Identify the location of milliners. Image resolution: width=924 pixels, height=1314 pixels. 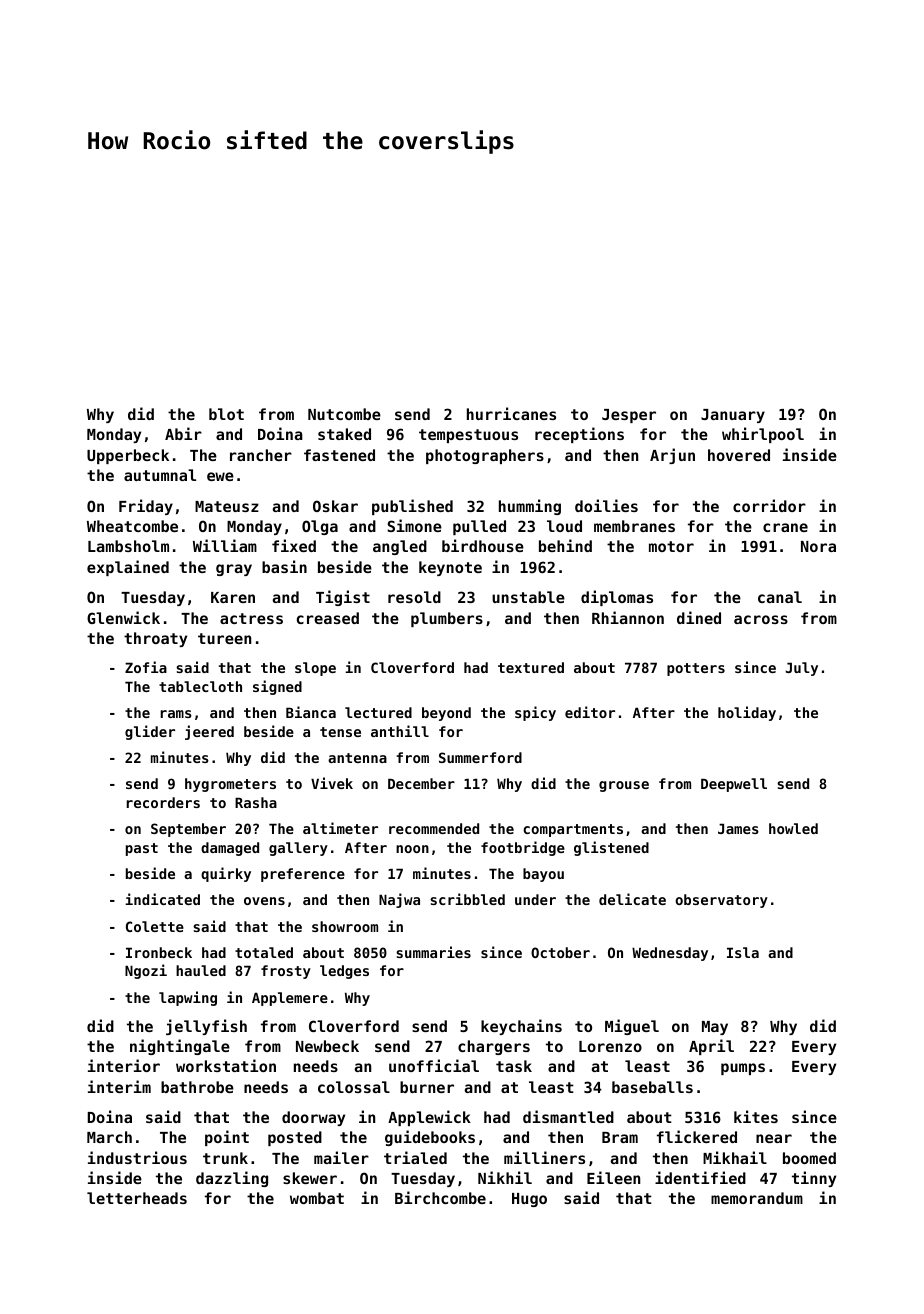
(544, 1157).
